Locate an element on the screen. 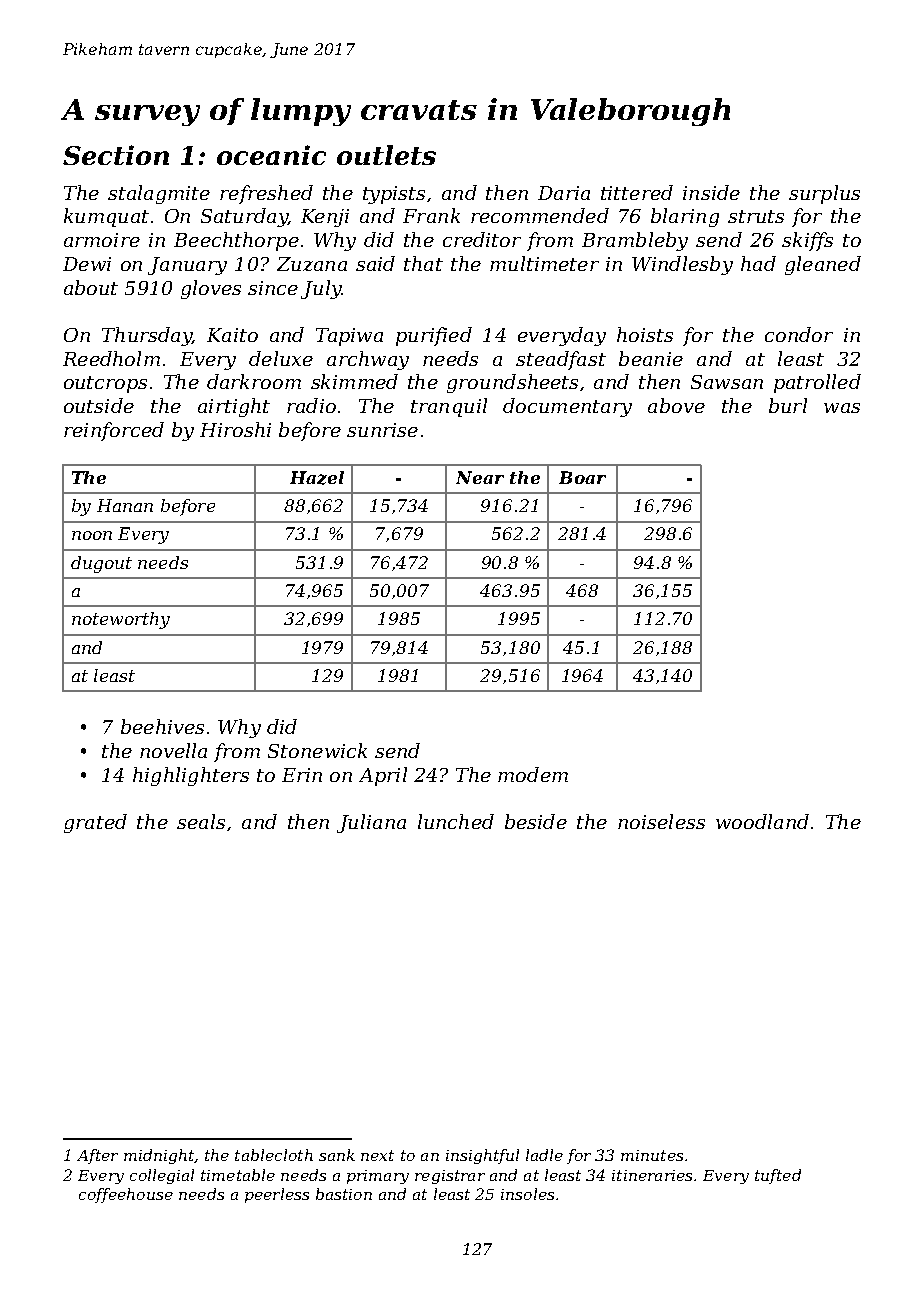  After is located at coordinates (97, 1156).
